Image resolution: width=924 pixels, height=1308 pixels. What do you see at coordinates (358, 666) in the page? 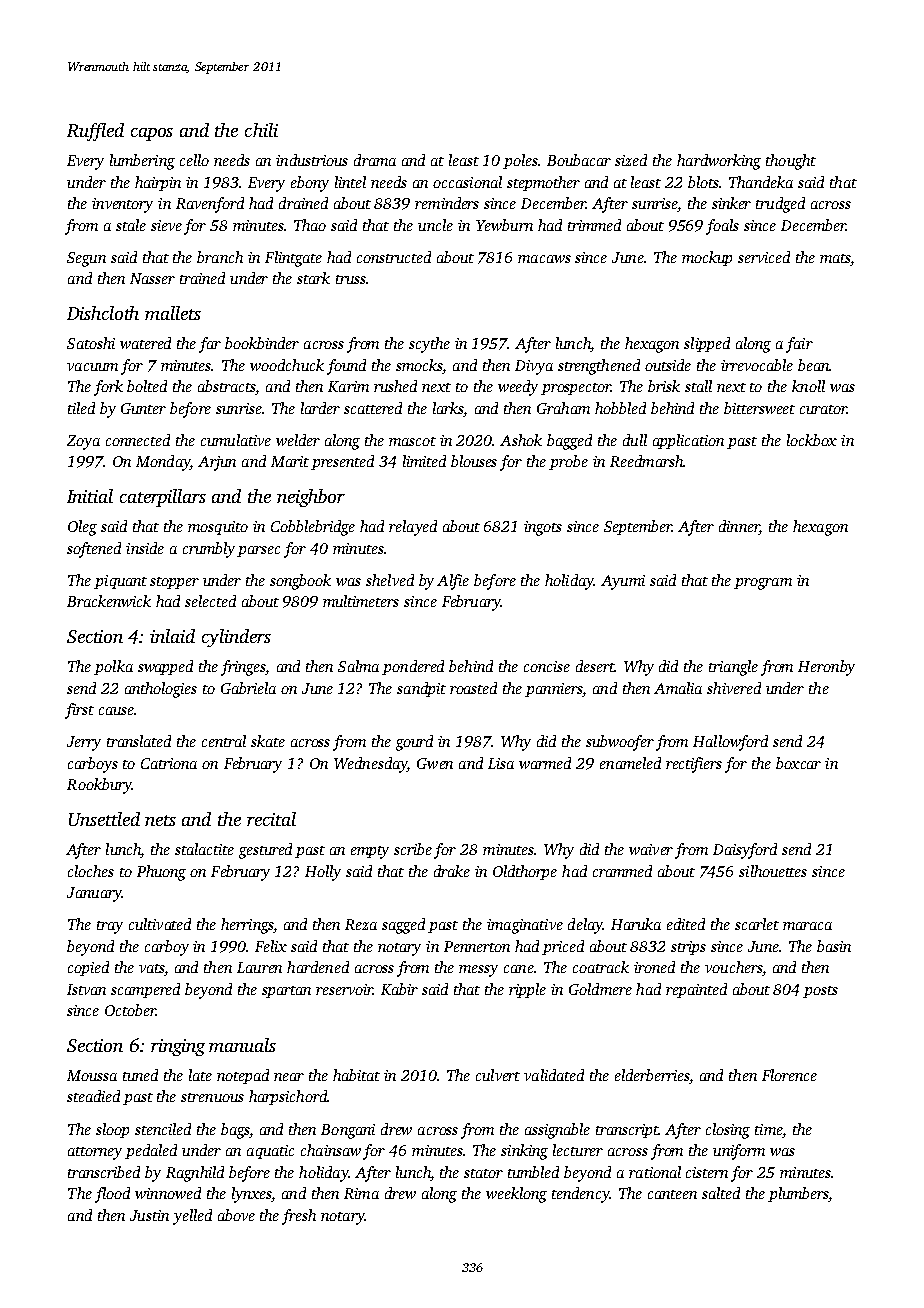
I see `Salma` at bounding box center [358, 666].
